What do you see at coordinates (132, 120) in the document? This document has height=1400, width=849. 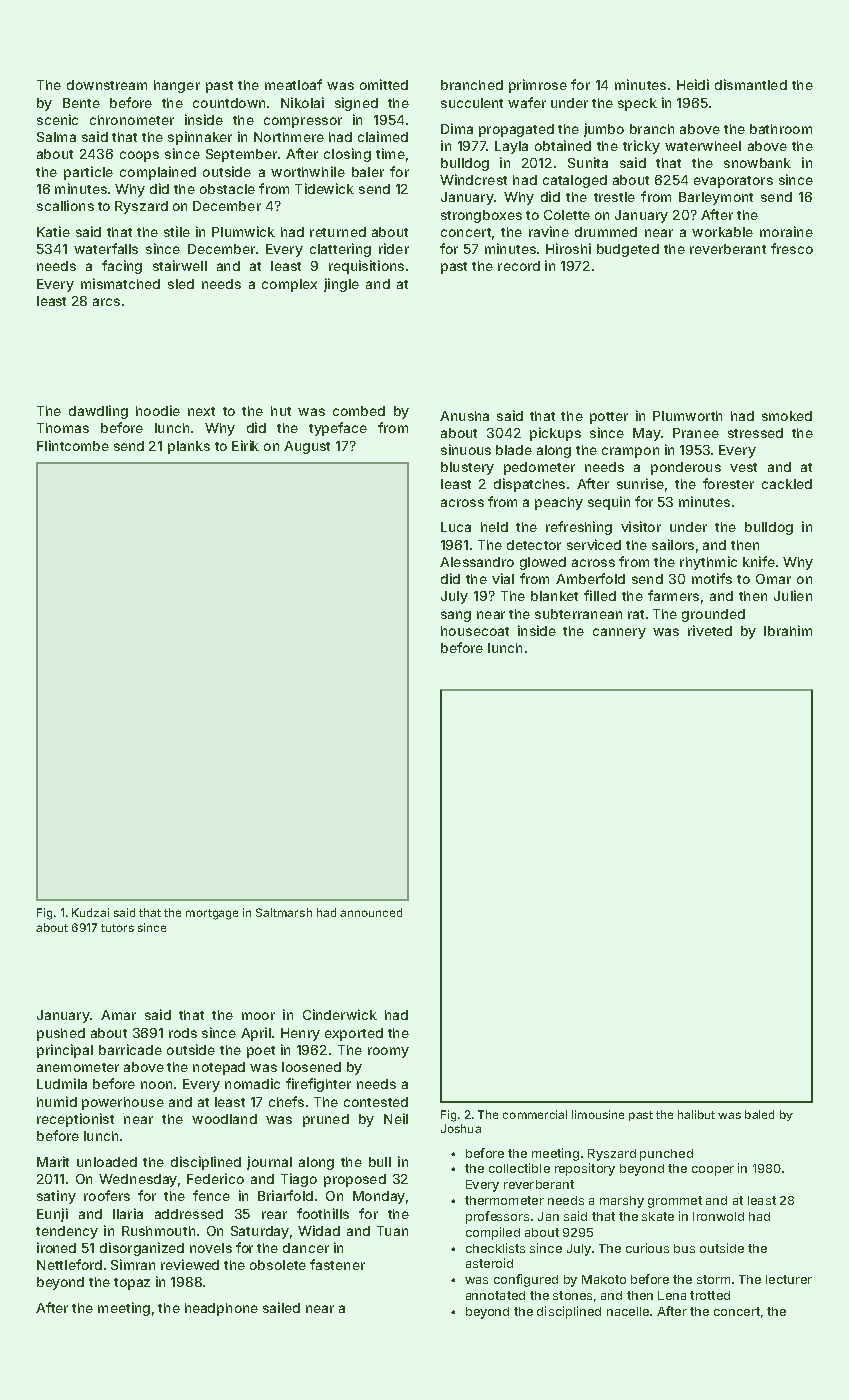 I see `chronometer` at bounding box center [132, 120].
